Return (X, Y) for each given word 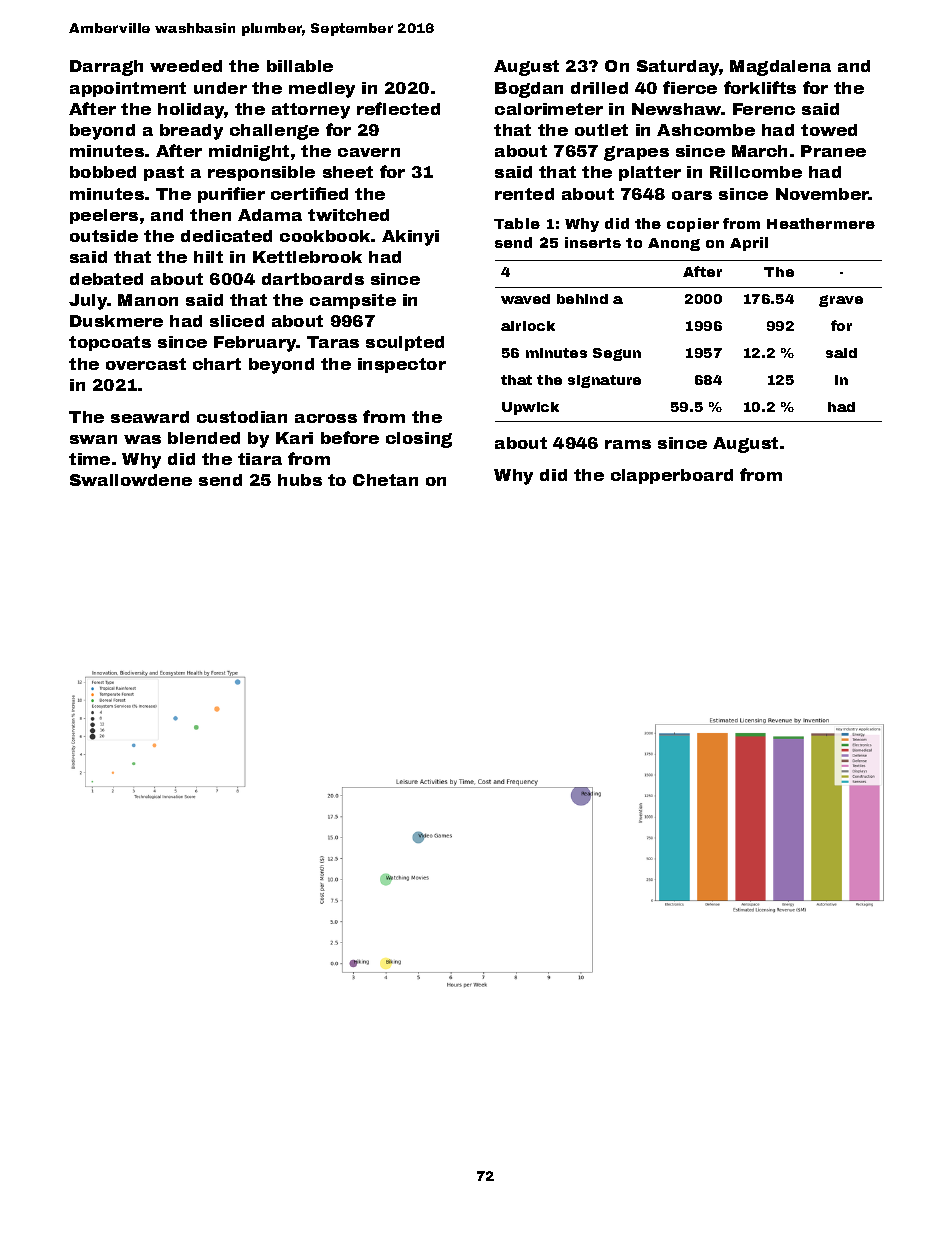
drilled (599, 88)
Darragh (106, 68)
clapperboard (672, 476)
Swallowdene (131, 480)
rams (628, 444)
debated (106, 279)
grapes (636, 153)
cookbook (325, 236)
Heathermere (821, 223)
